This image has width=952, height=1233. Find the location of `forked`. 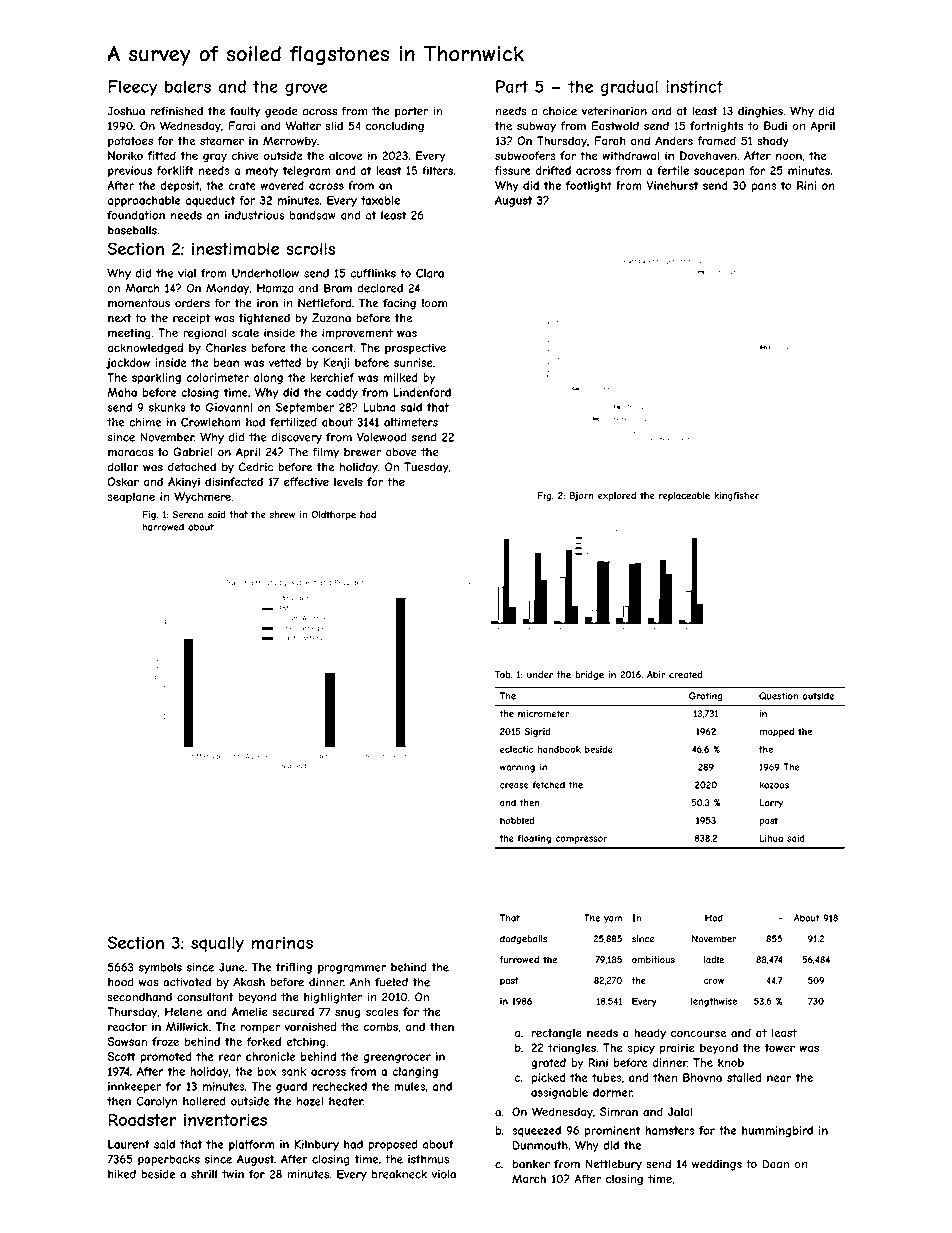

forked is located at coordinates (264, 1041).
